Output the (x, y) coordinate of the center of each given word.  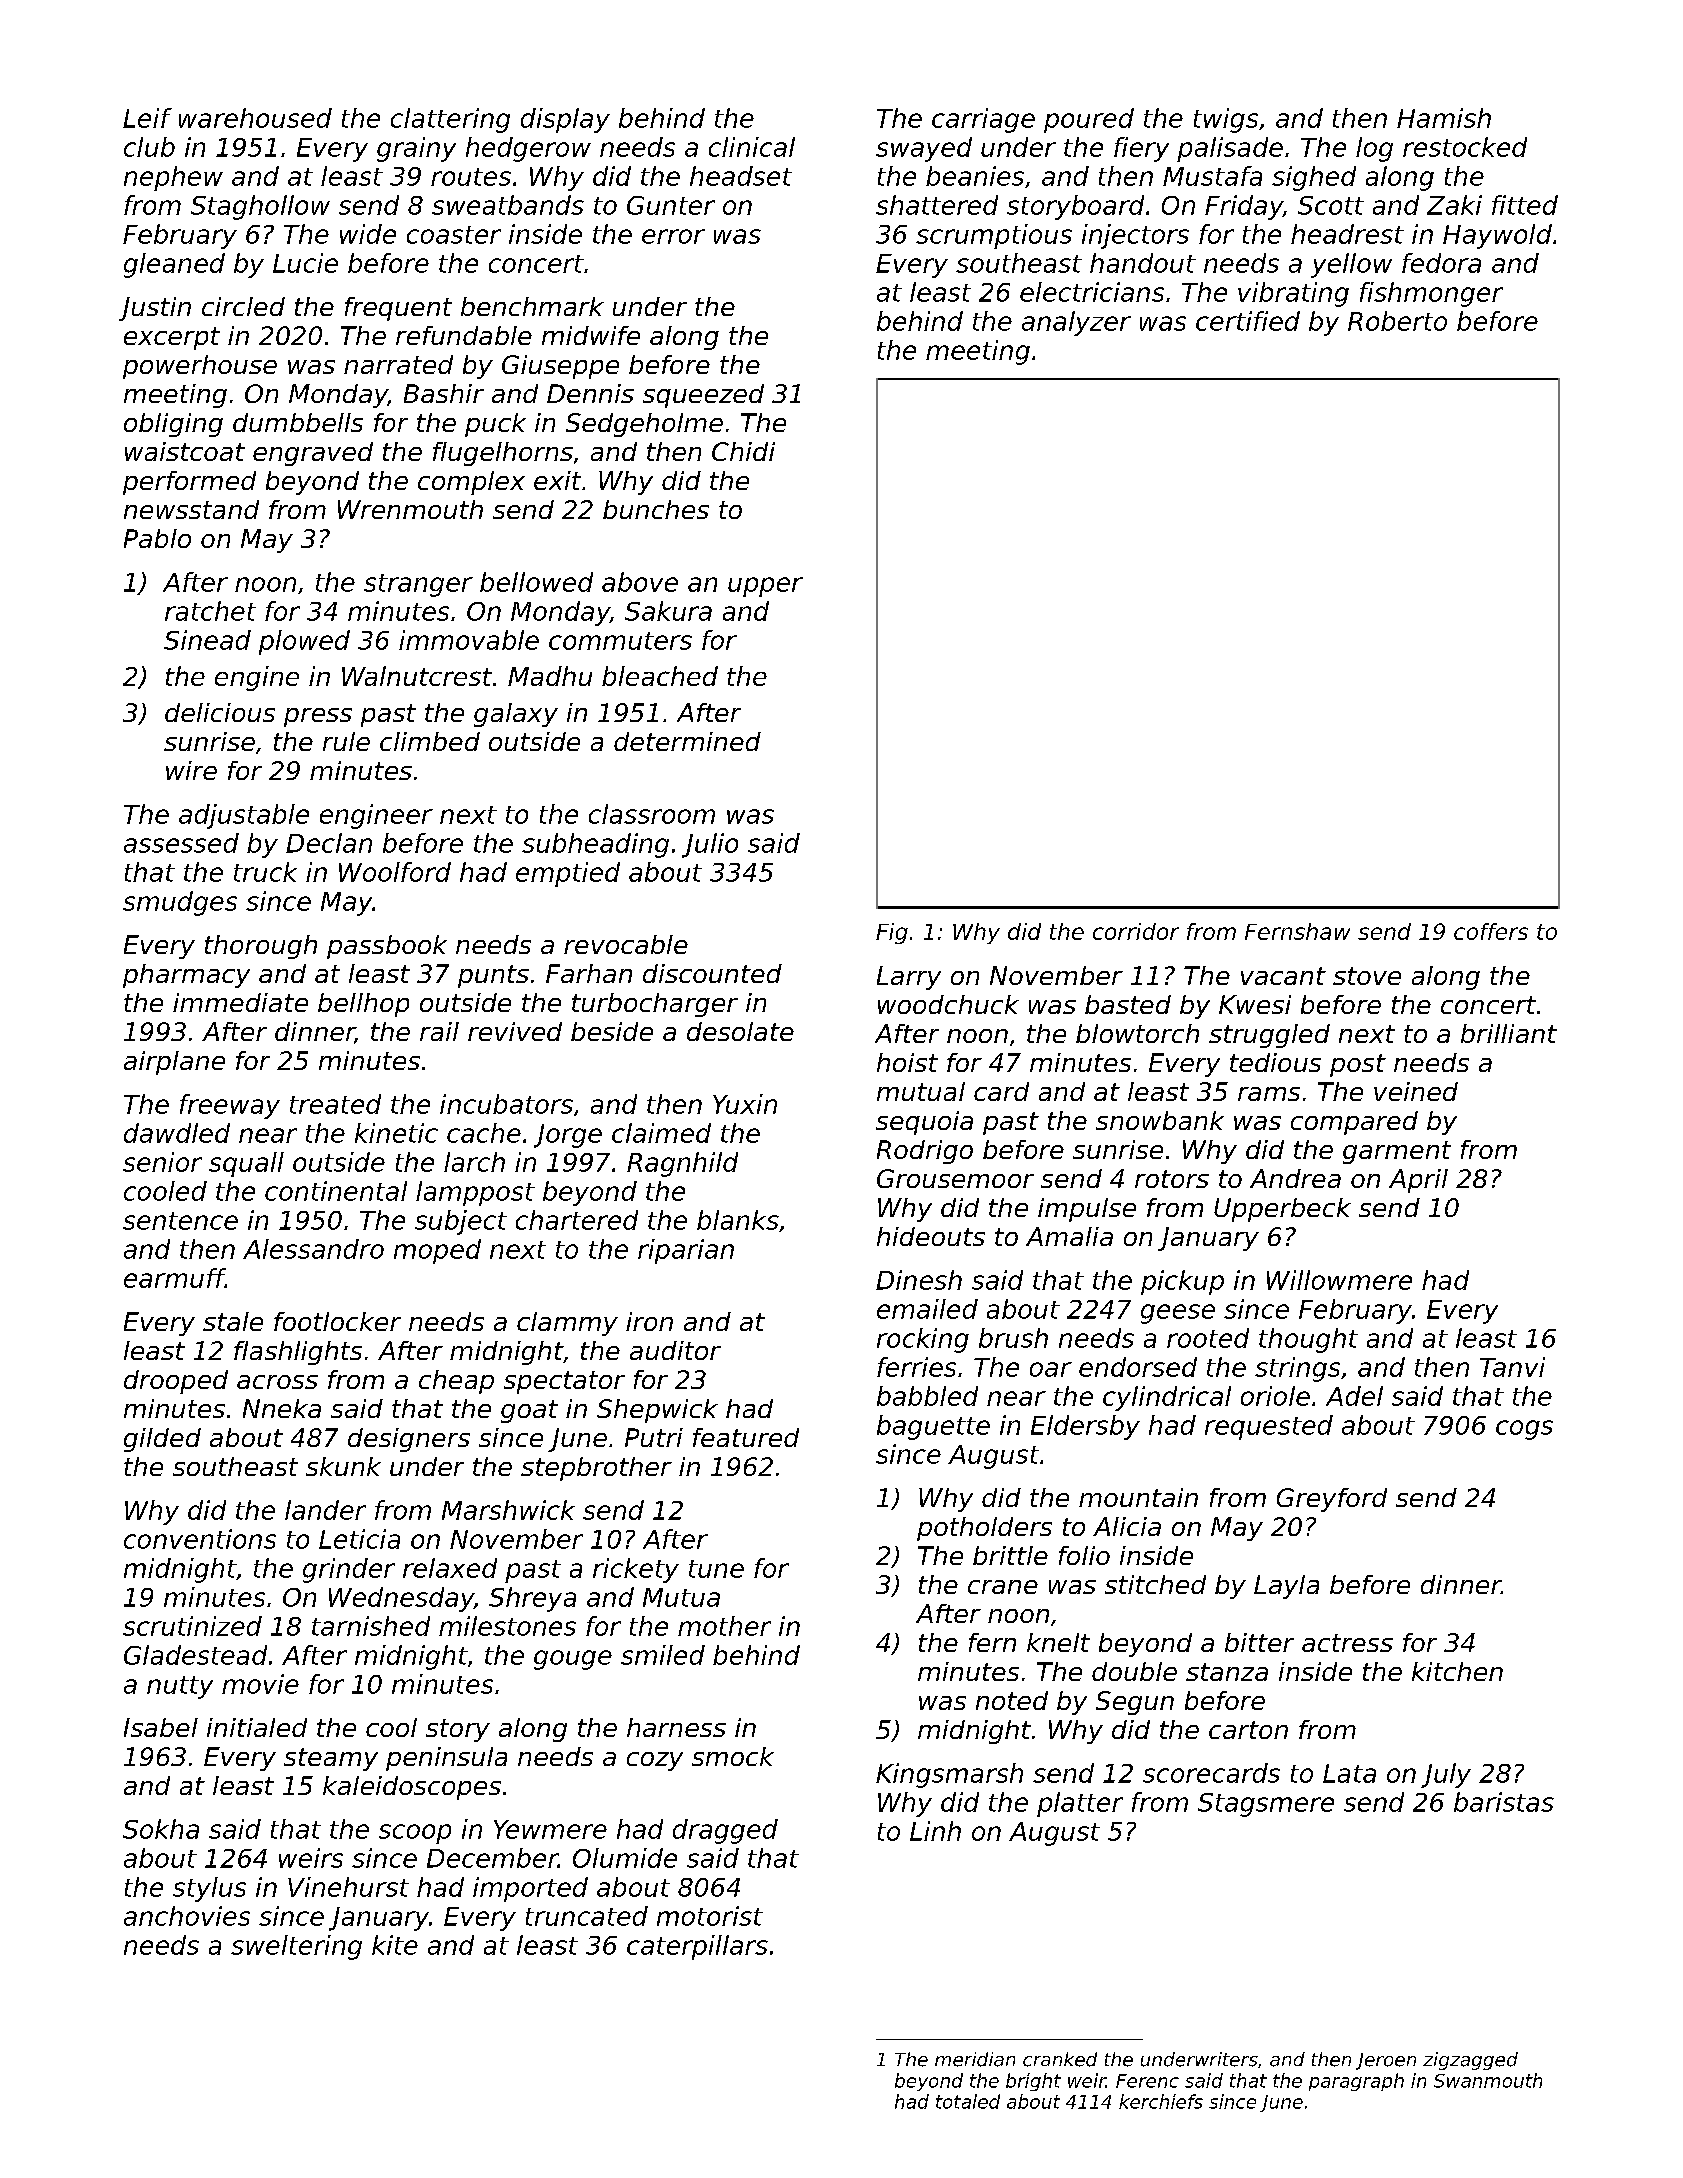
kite (395, 1945)
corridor (1136, 931)
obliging (173, 425)
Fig (892, 933)
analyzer (1076, 323)
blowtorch (1137, 1033)
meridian (975, 2059)
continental (336, 1191)
